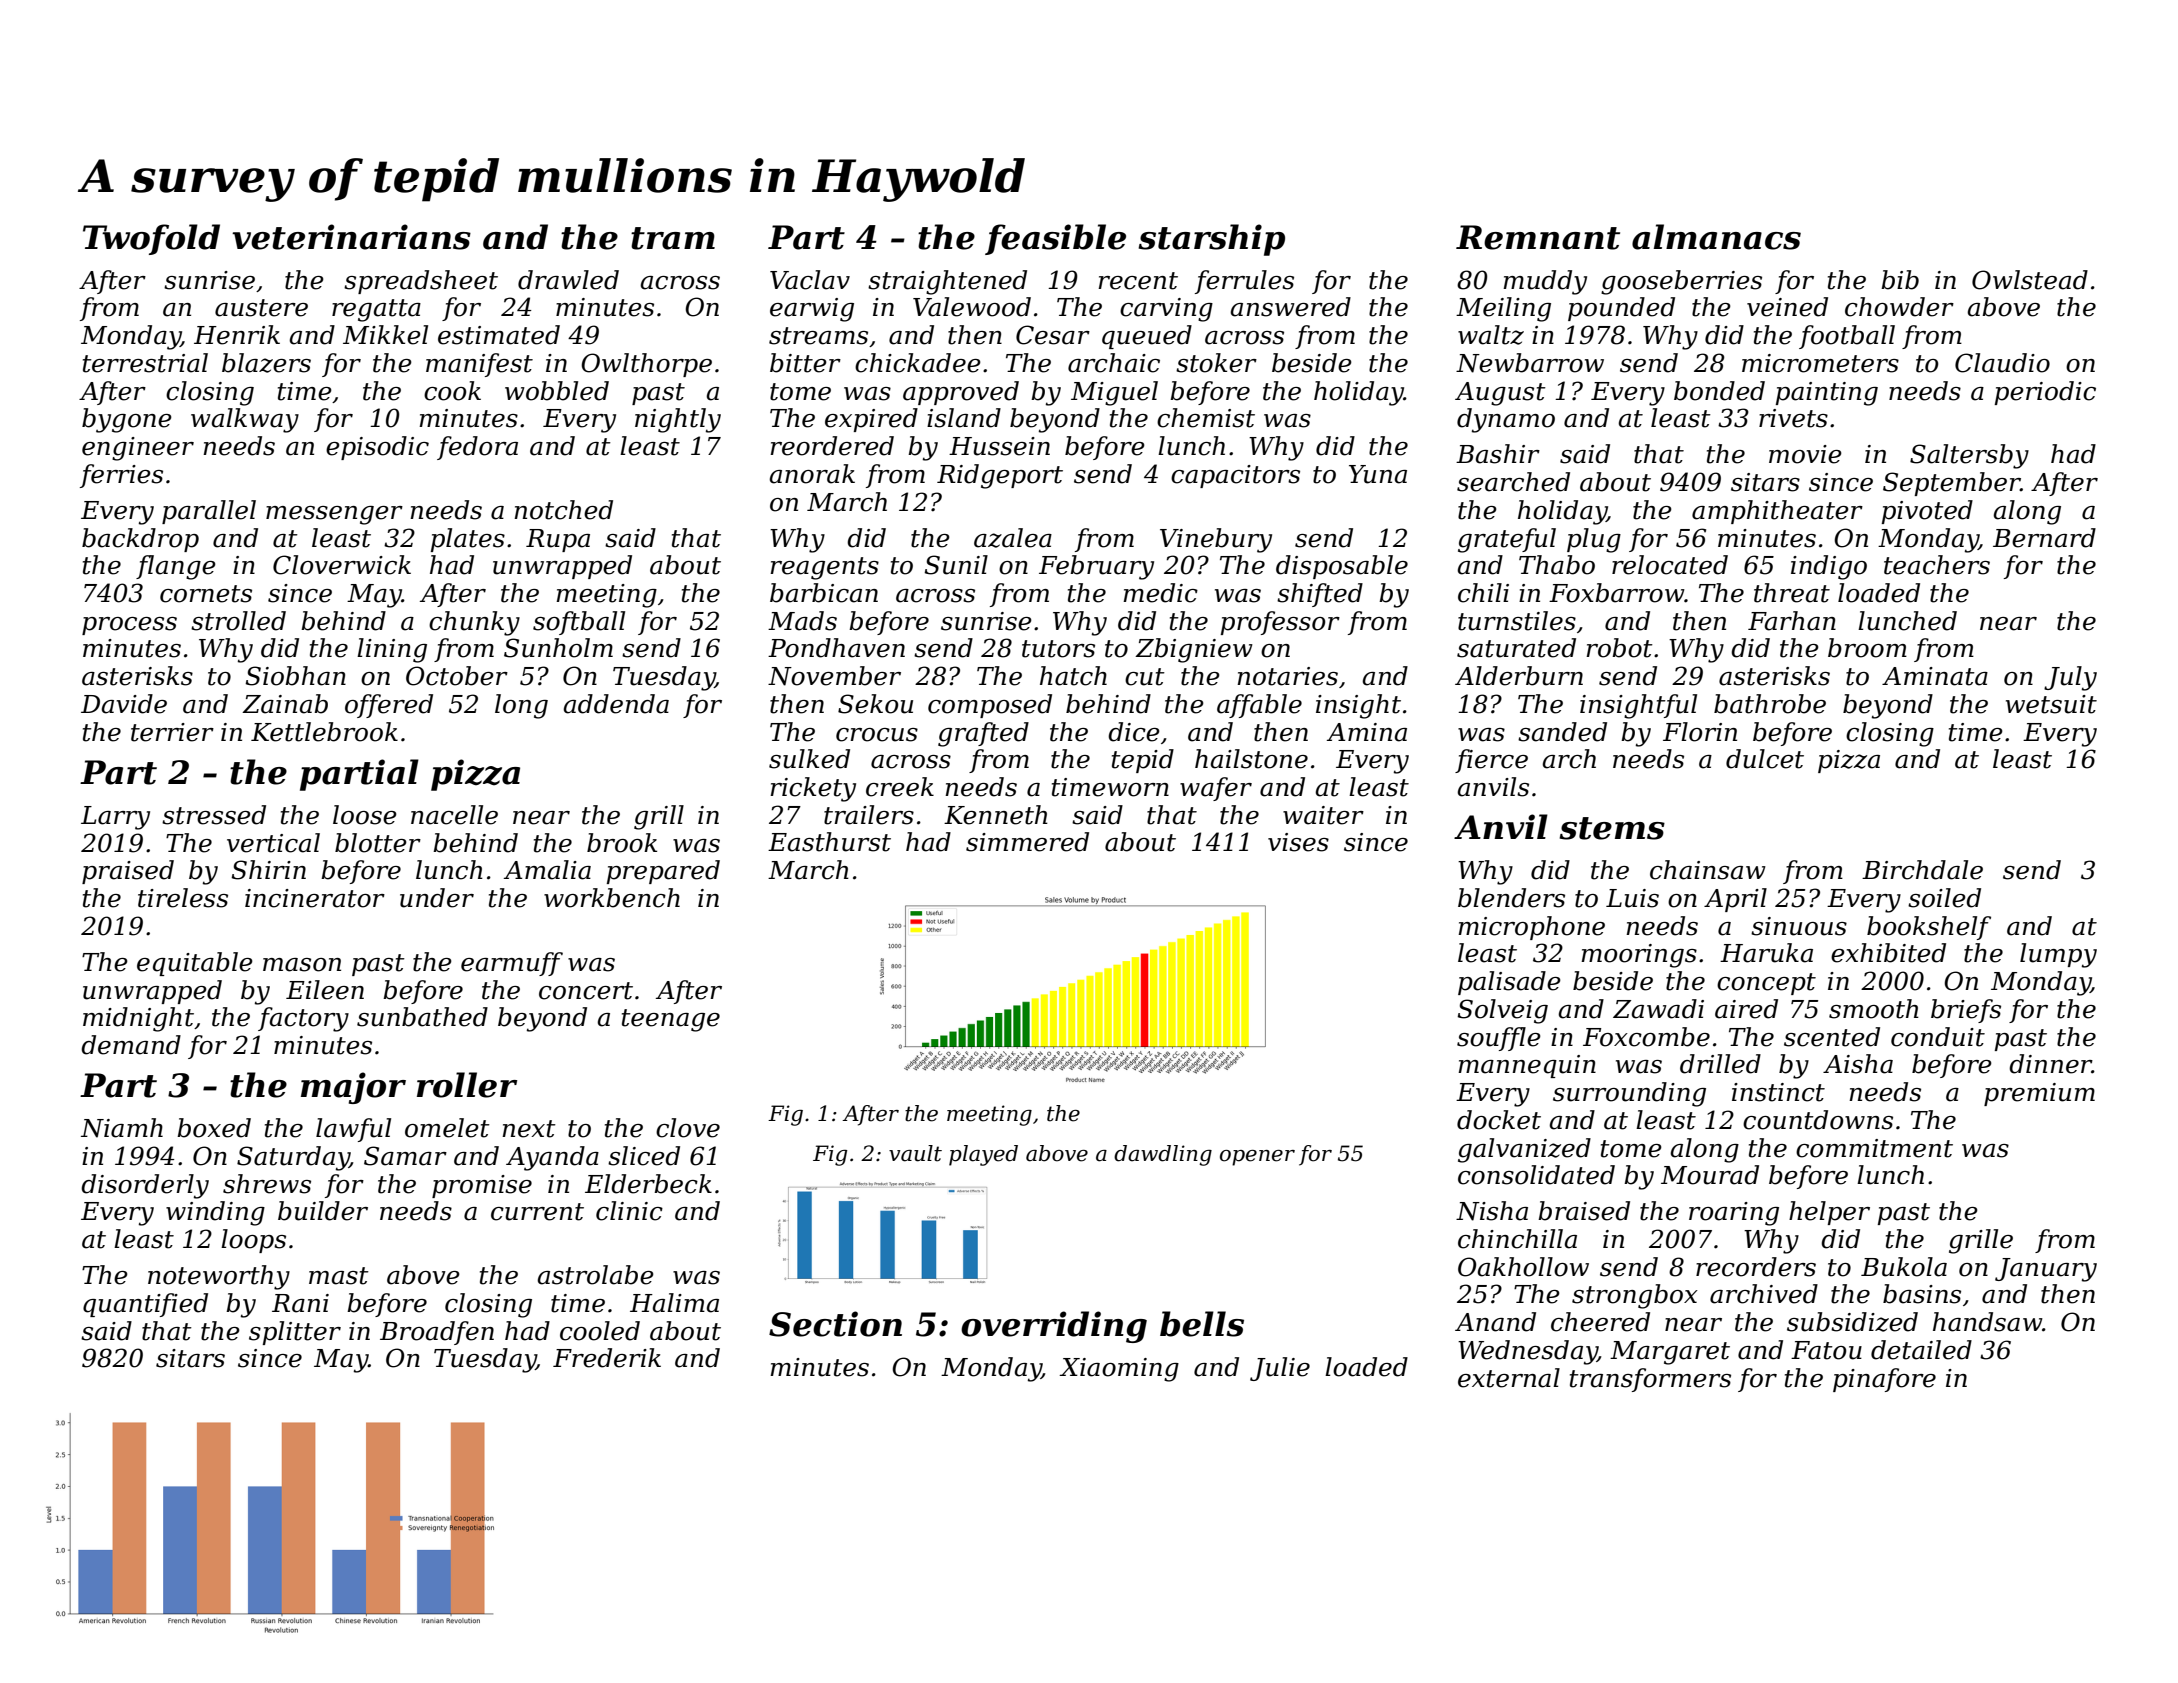  What do you see at coordinates (1874, 1148) in the document?
I see `commitment` at bounding box center [1874, 1148].
